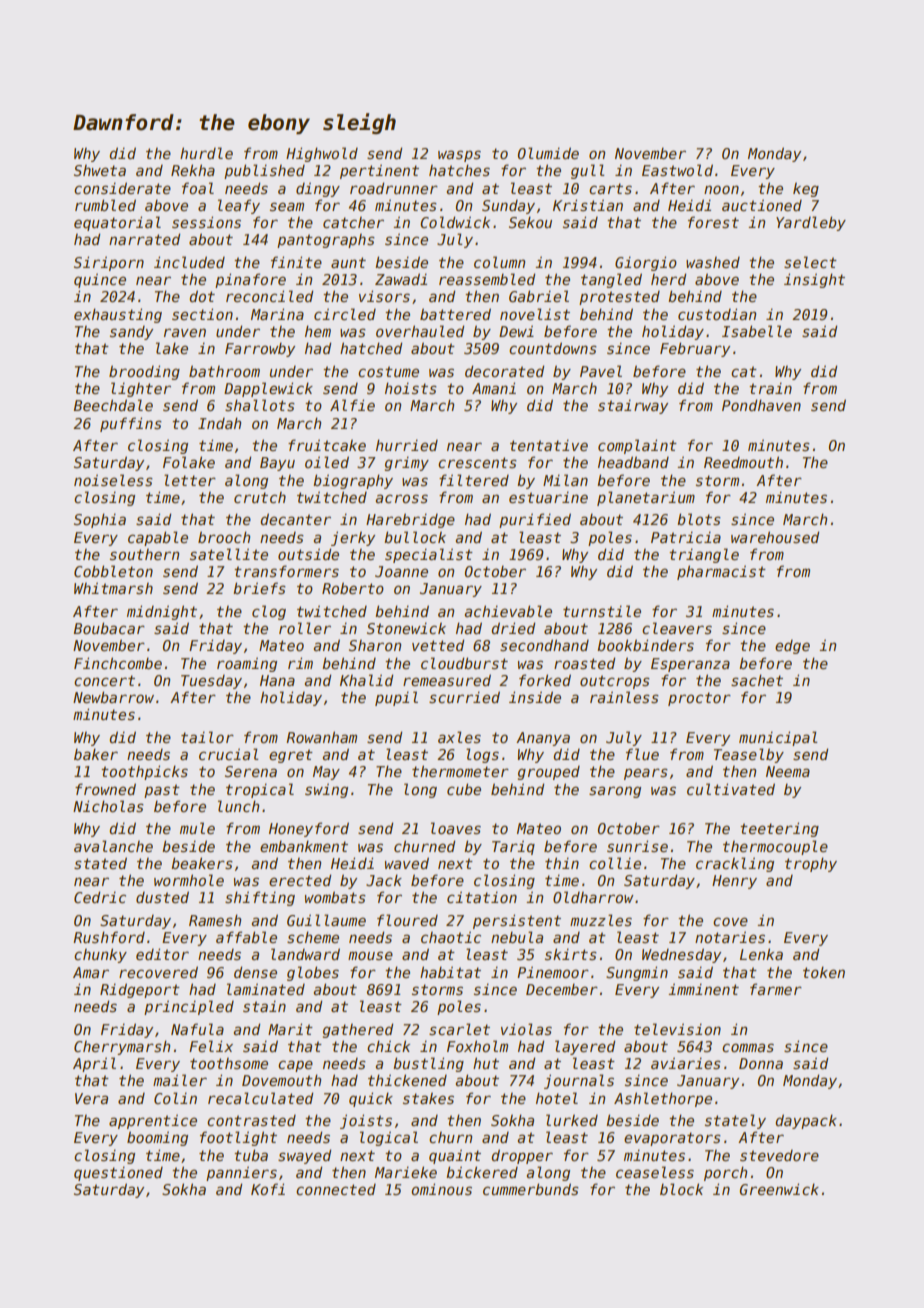 The width and height of the image is (924, 1308). What do you see at coordinates (779, 1189) in the image?
I see `Greenwick` at bounding box center [779, 1189].
